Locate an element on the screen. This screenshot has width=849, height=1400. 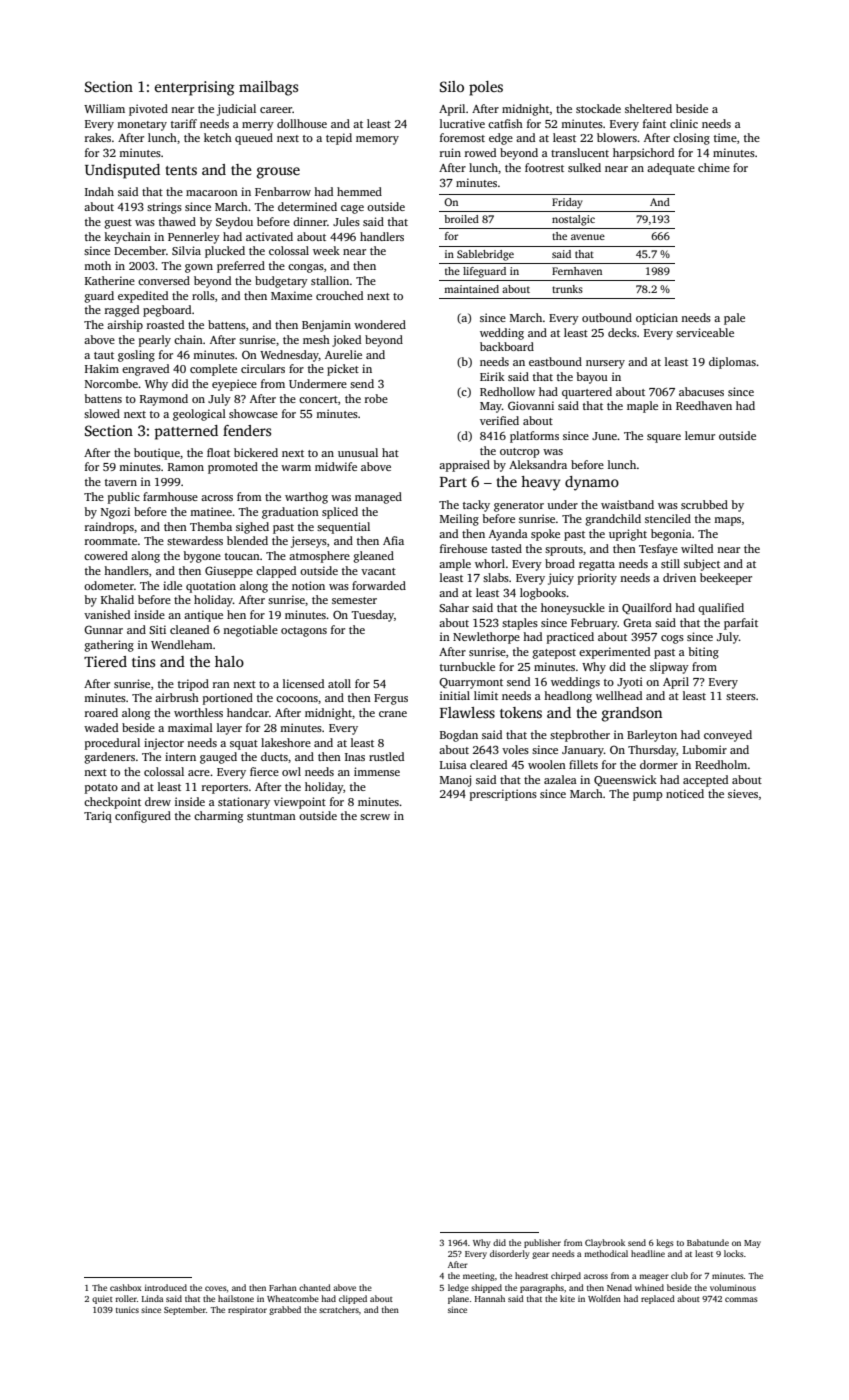
worthless is located at coordinates (198, 712).
